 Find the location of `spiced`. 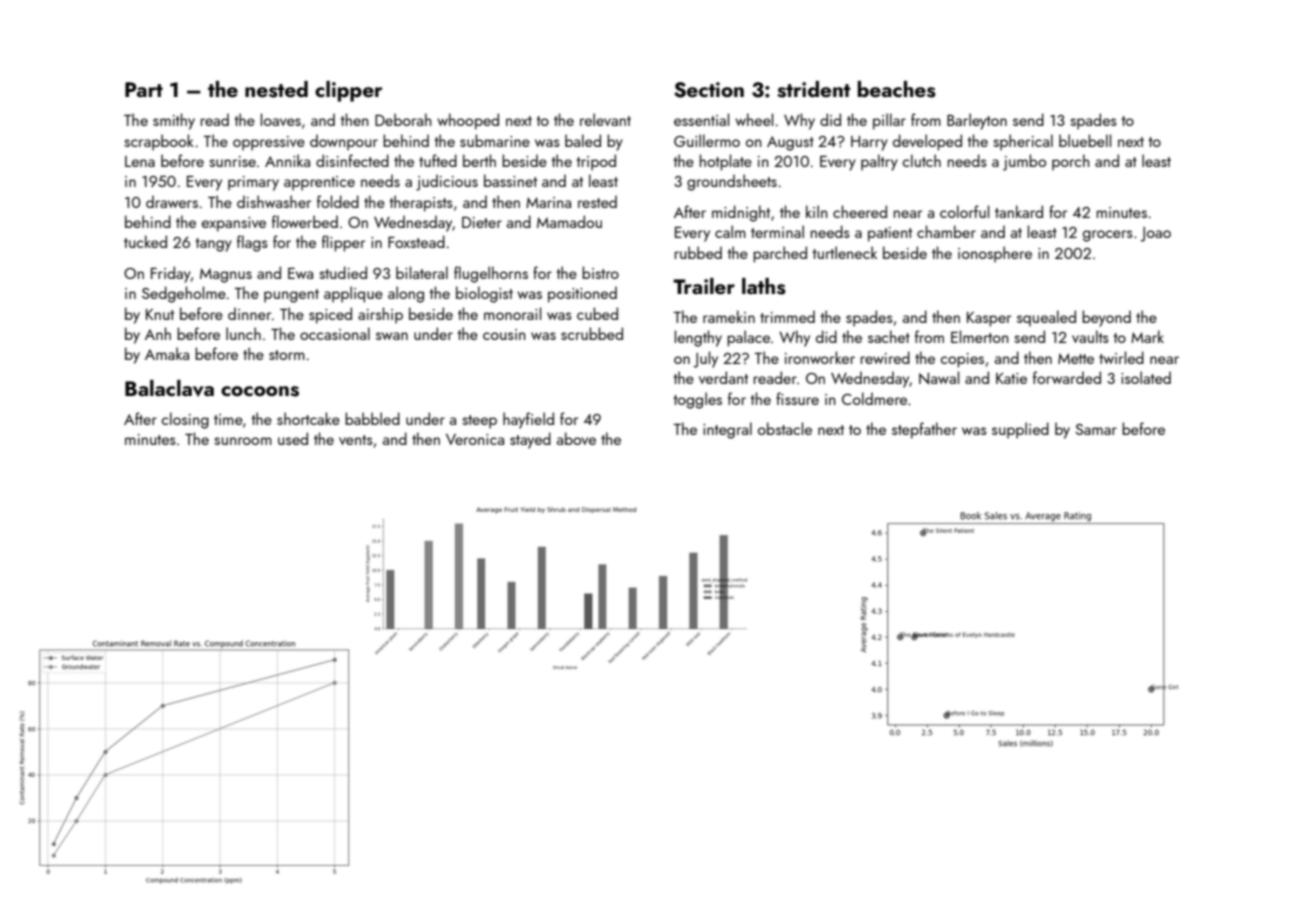

spiced is located at coordinates (330, 315).
